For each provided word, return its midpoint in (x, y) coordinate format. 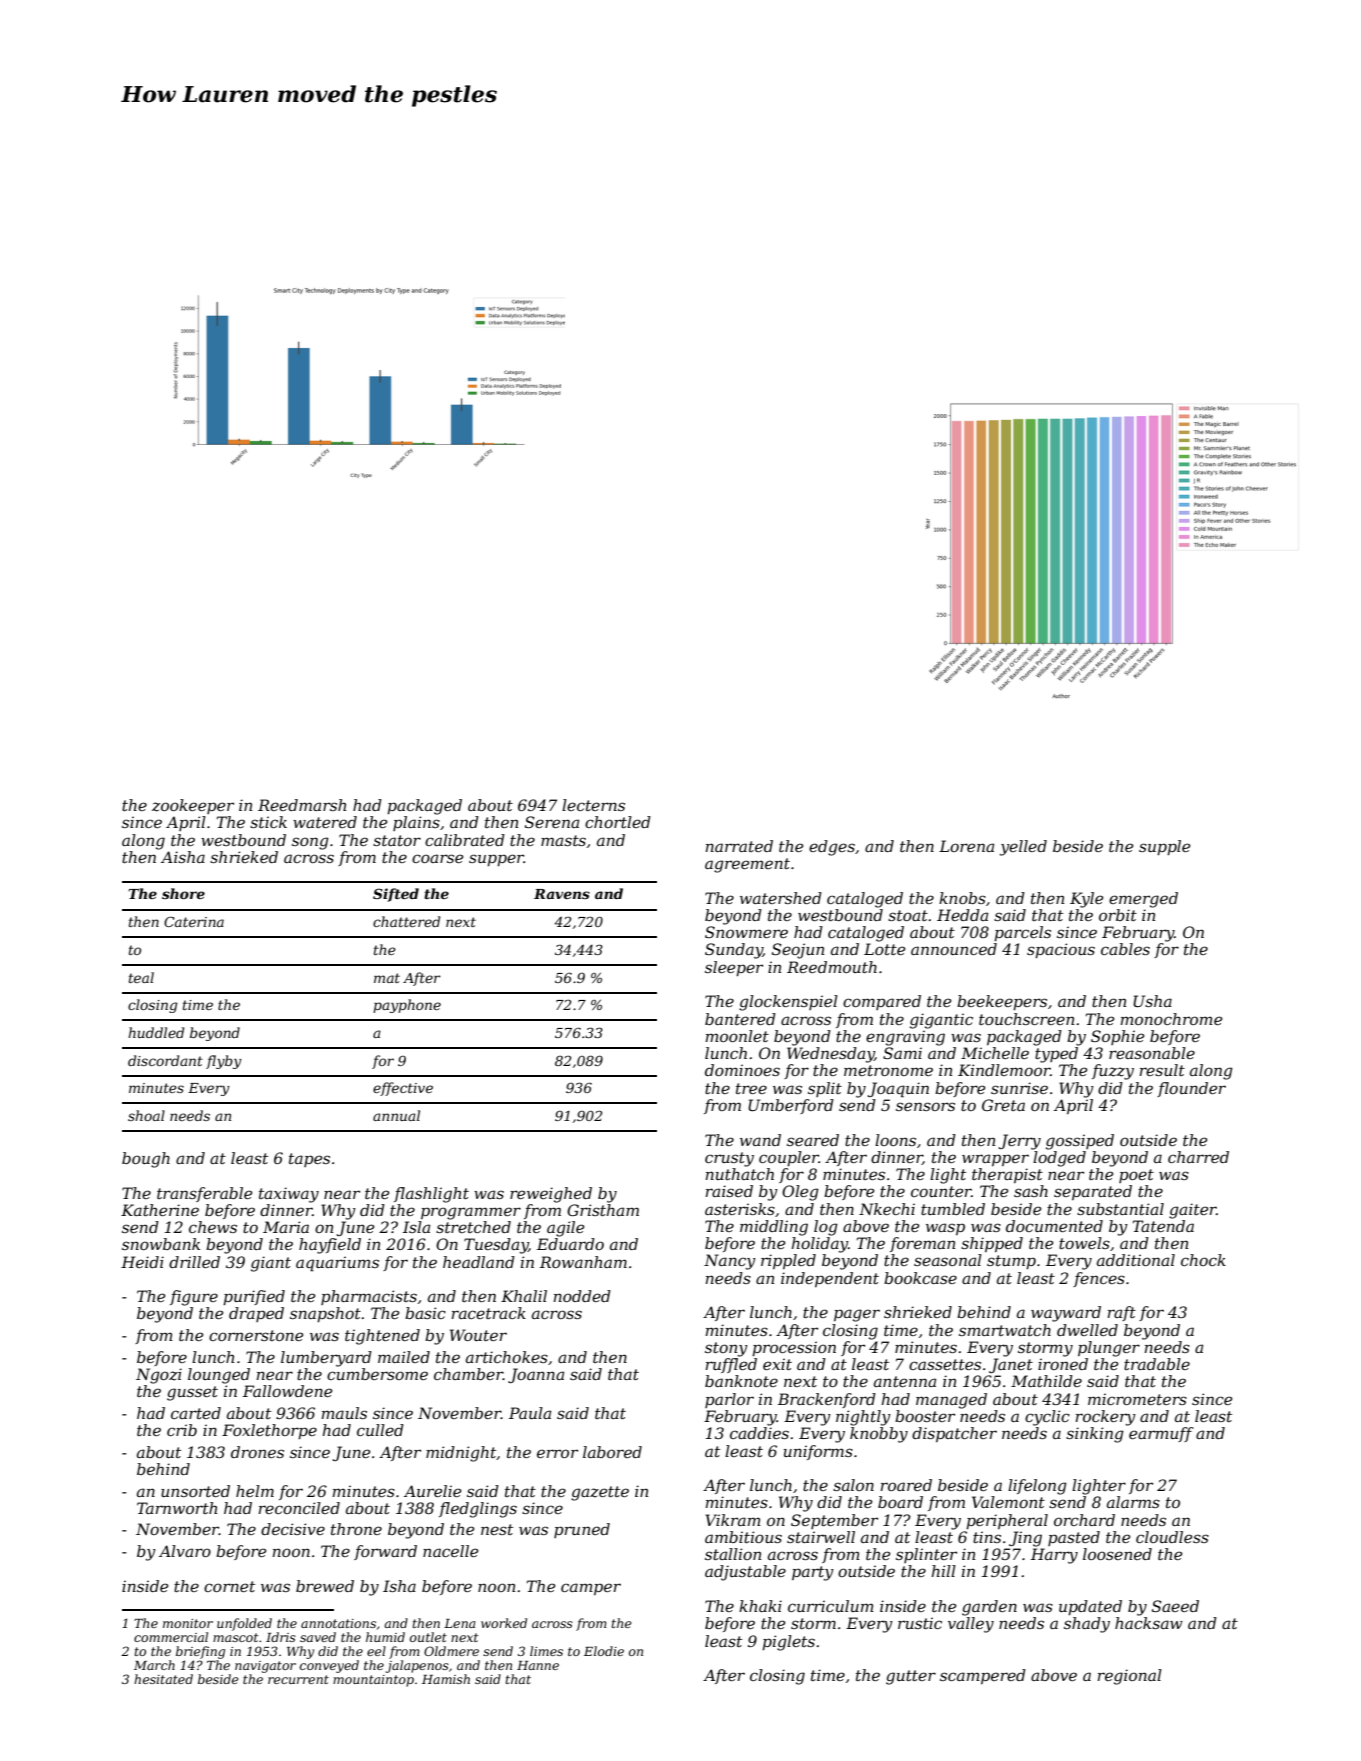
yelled (1023, 848)
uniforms (818, 1452)
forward (385, 1552)
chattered (406, 921)
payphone (407, 1006)
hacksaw (1149, 1623)
